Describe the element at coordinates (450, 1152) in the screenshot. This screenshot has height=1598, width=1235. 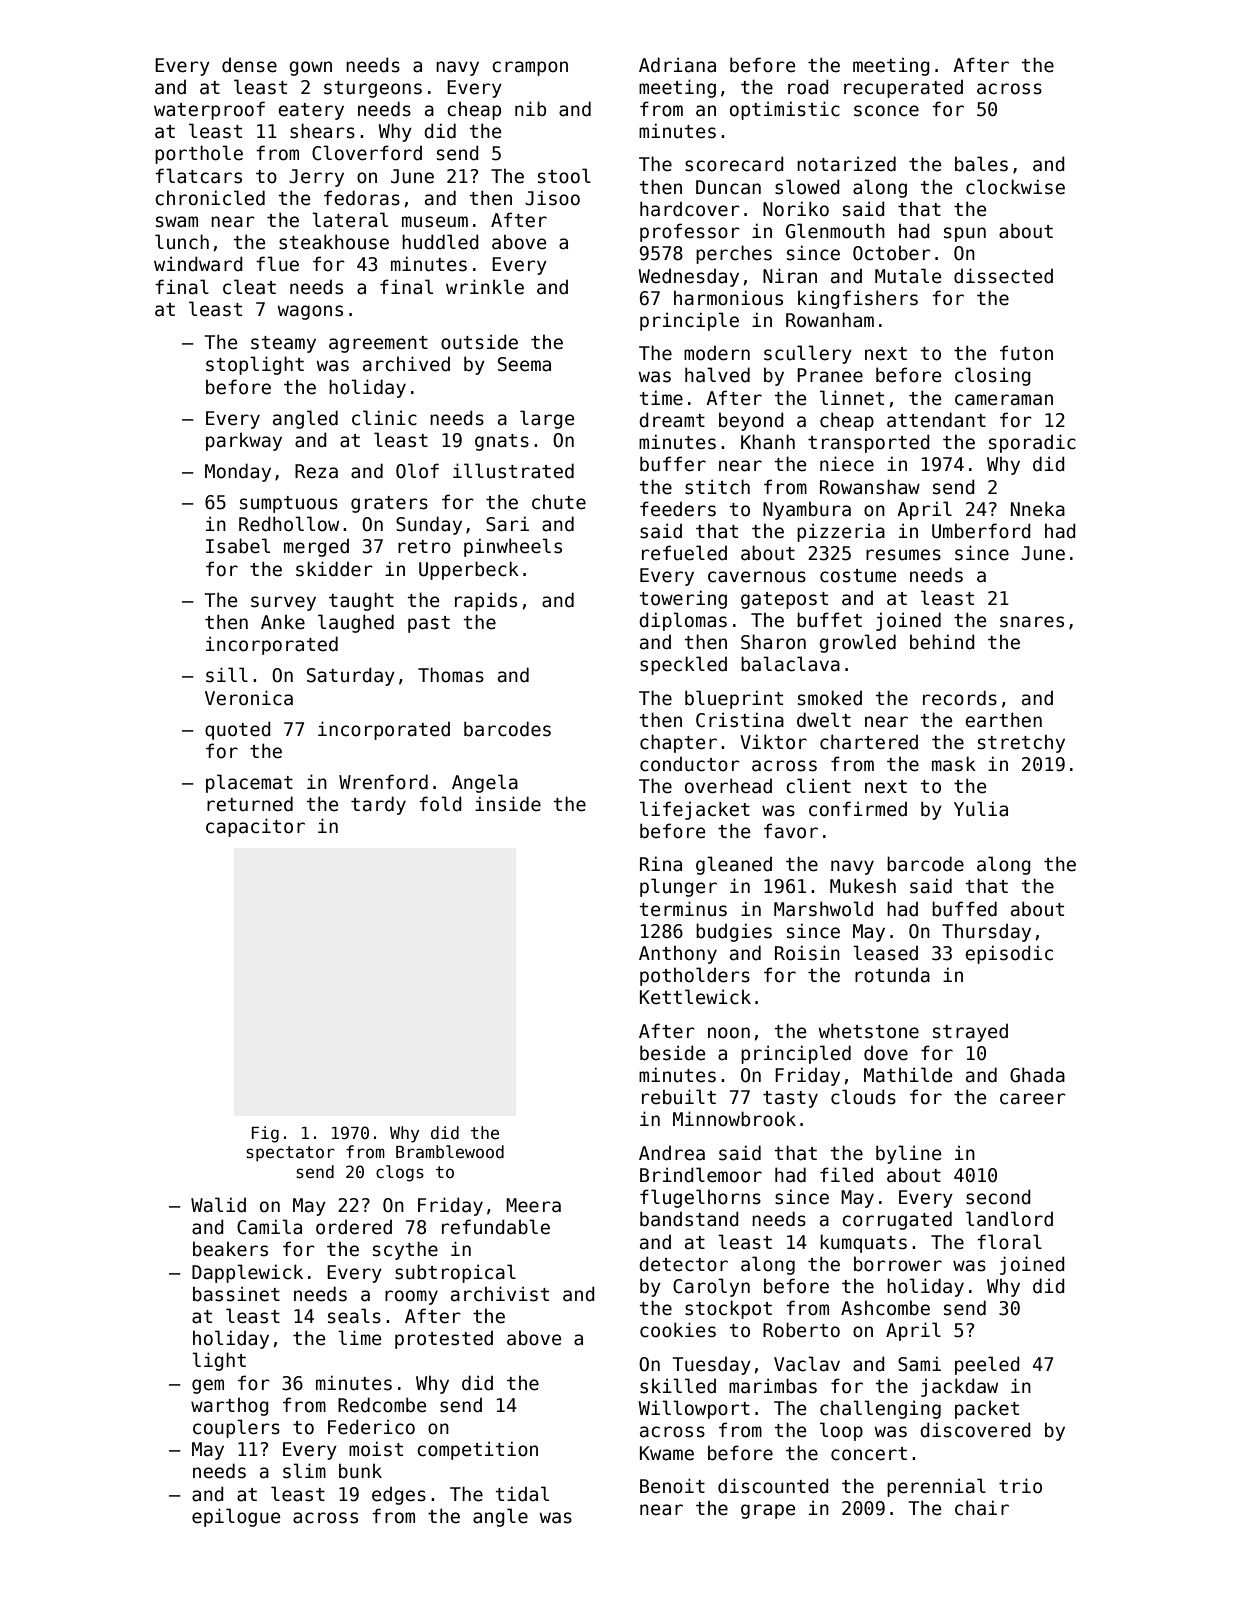
I see `Bramblewood` at that location.
